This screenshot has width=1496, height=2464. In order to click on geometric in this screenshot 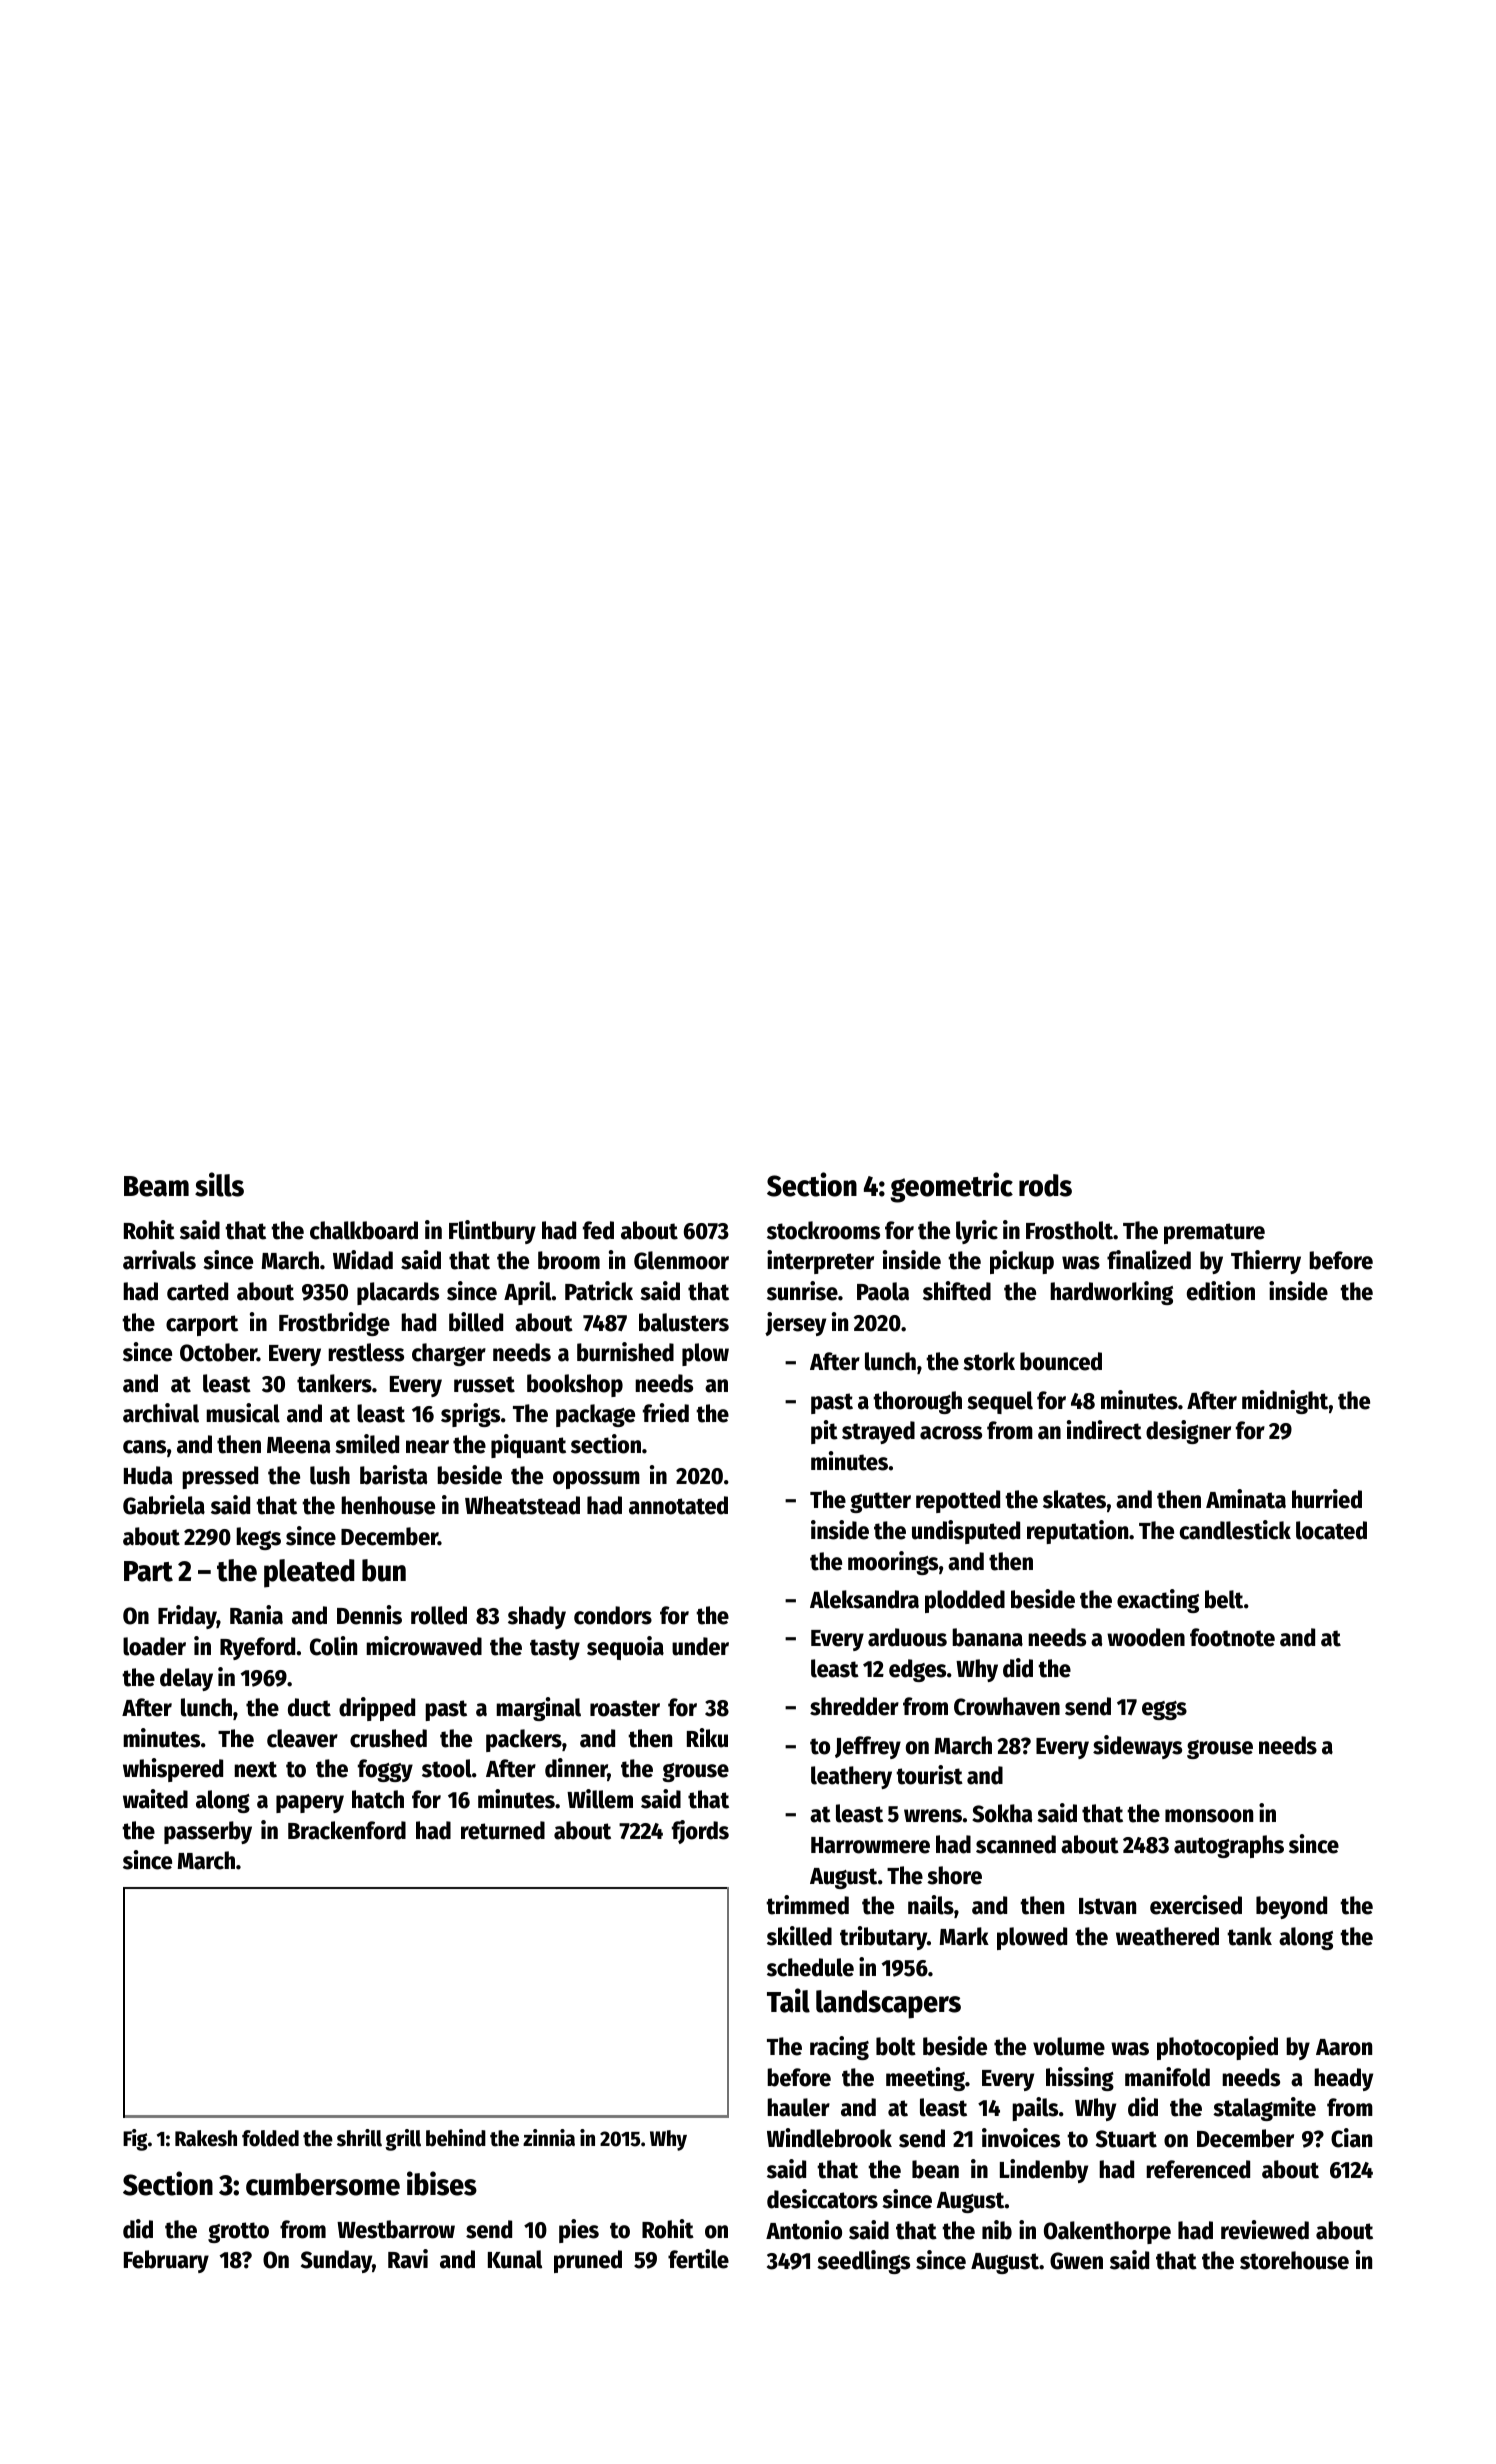, I will do `click(951, 1187)`.
